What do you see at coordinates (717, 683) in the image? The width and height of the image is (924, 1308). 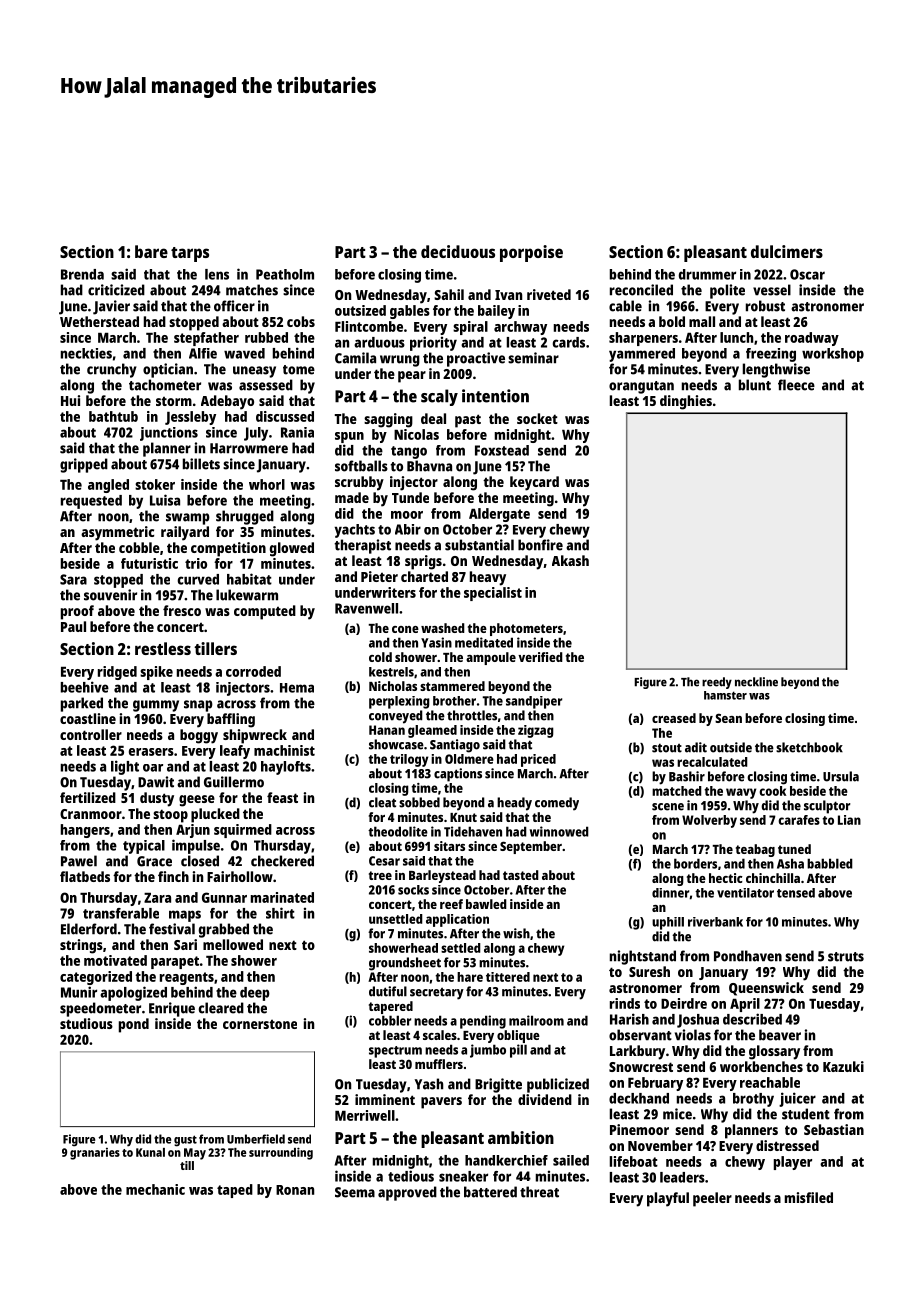 I see `reedy` at bounding box center [717, 683].
